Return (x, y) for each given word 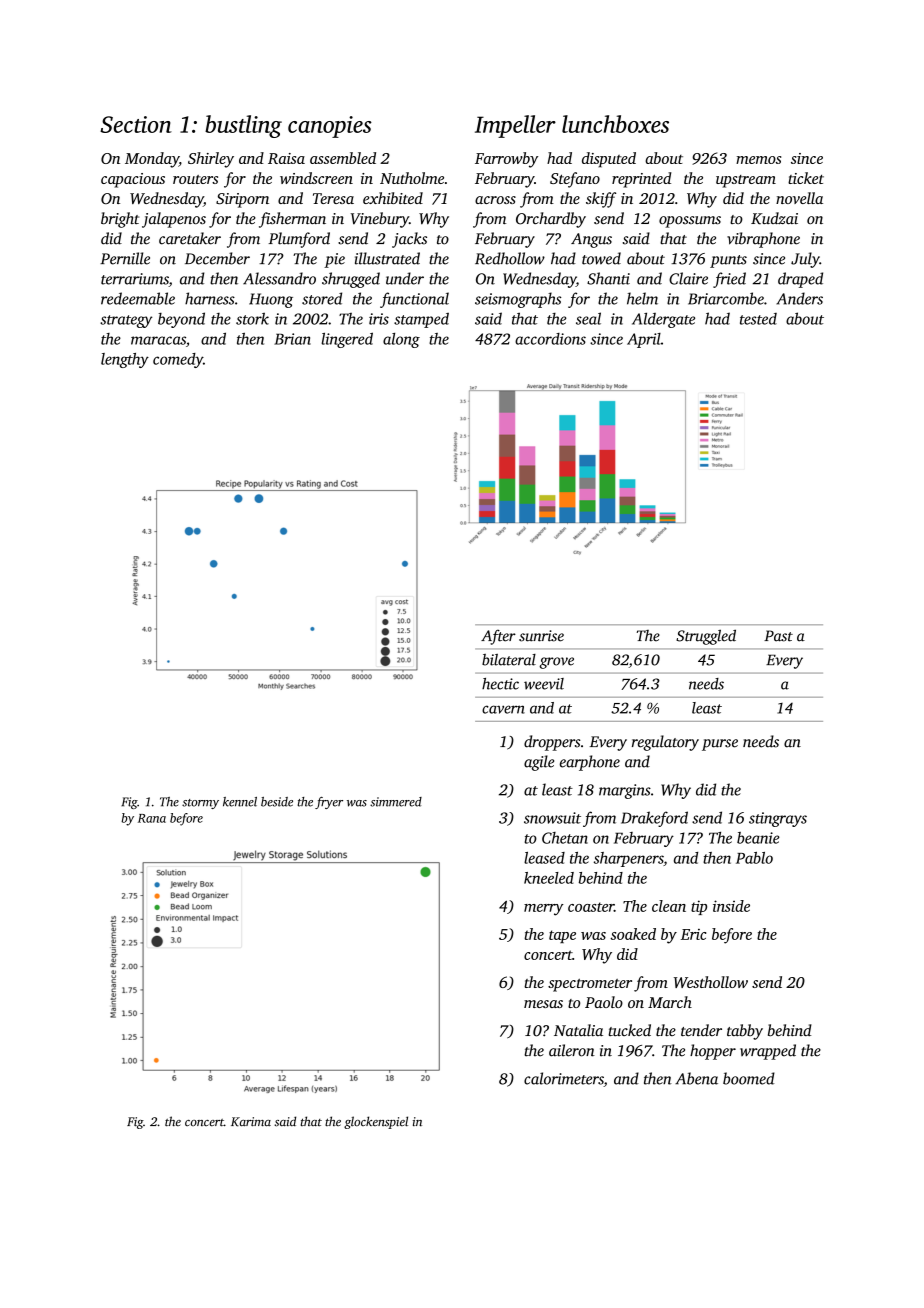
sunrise (541, 636)
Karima (251, 1122)
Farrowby (506, 160)
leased (544, 858)
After (498, 637)
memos (758, 160)
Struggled (706, 637)
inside (731, 906)
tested (758, 319)
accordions (550, 339)
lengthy (125, 360)
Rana (152, 818)
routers (195, 179)
